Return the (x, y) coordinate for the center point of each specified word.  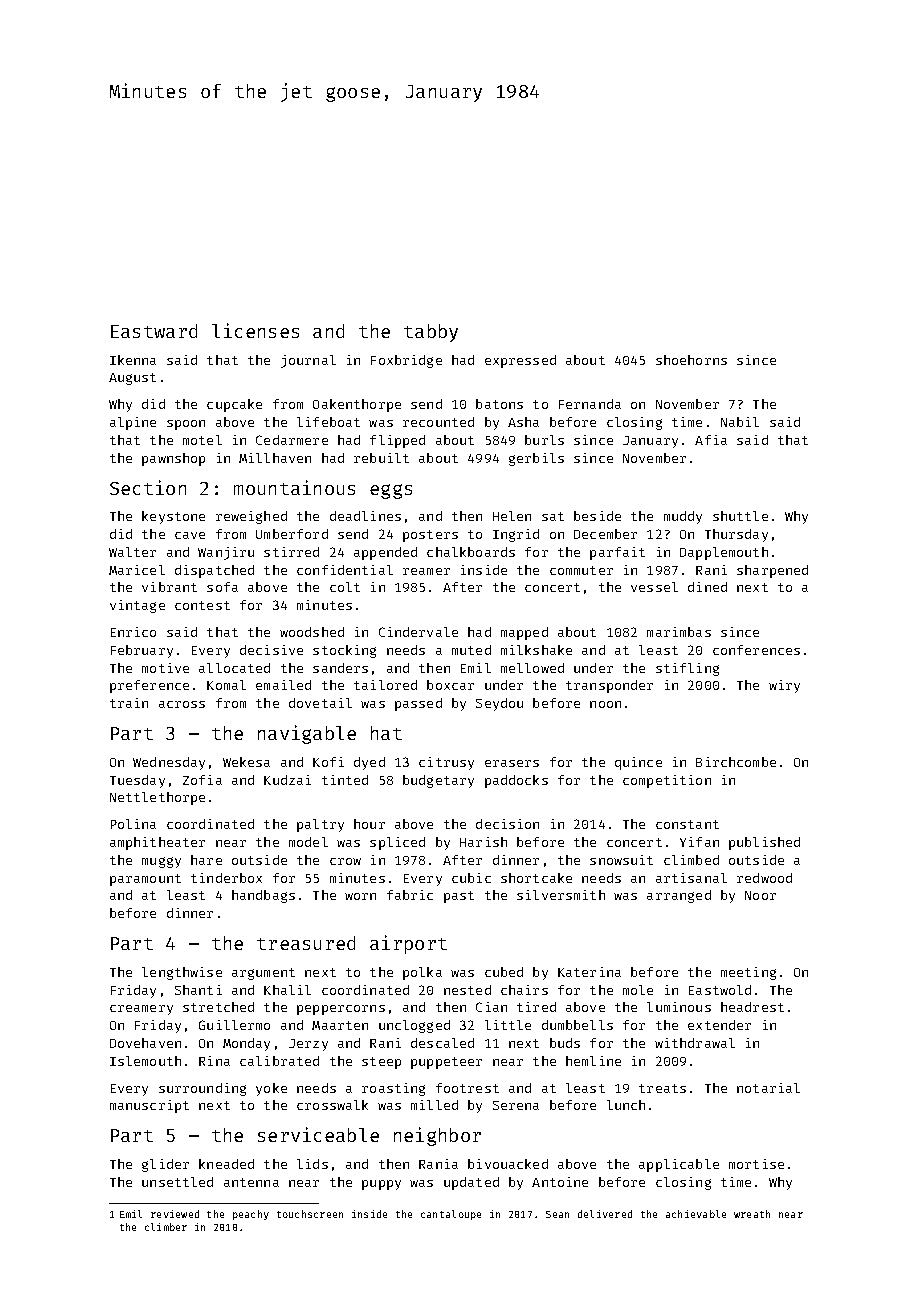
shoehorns (691, 360)
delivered (605, 1214)
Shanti (198, 990)
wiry (784, 686)
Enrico (133, 632)
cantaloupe (451, 1215)
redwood (764, 878)
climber (166, 1227)
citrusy (446, 763)
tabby (431, 333)
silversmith (561, 895)
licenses (255, 330)
